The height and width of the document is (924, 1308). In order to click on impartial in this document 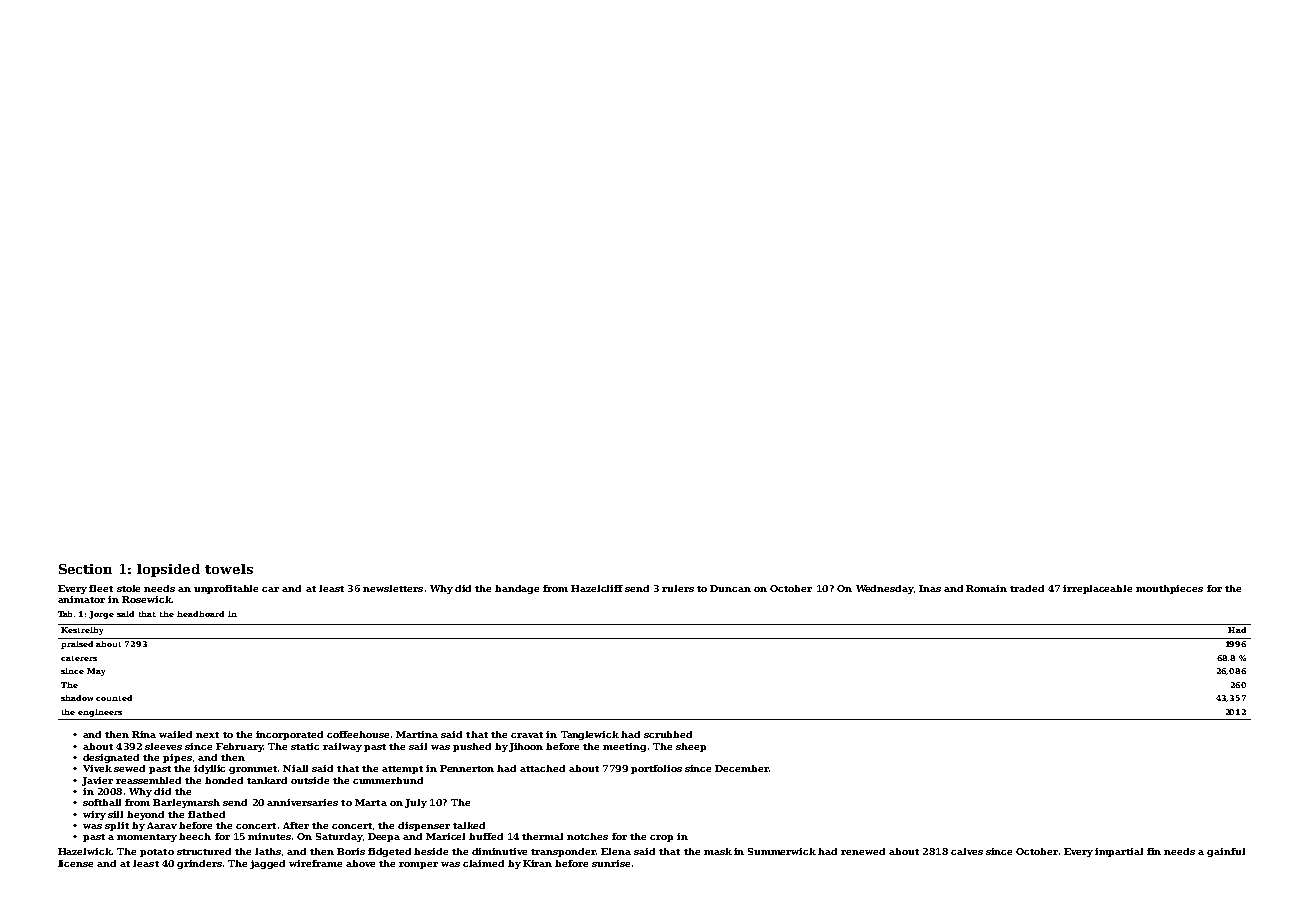, I will do `click(1119, 852)`.
